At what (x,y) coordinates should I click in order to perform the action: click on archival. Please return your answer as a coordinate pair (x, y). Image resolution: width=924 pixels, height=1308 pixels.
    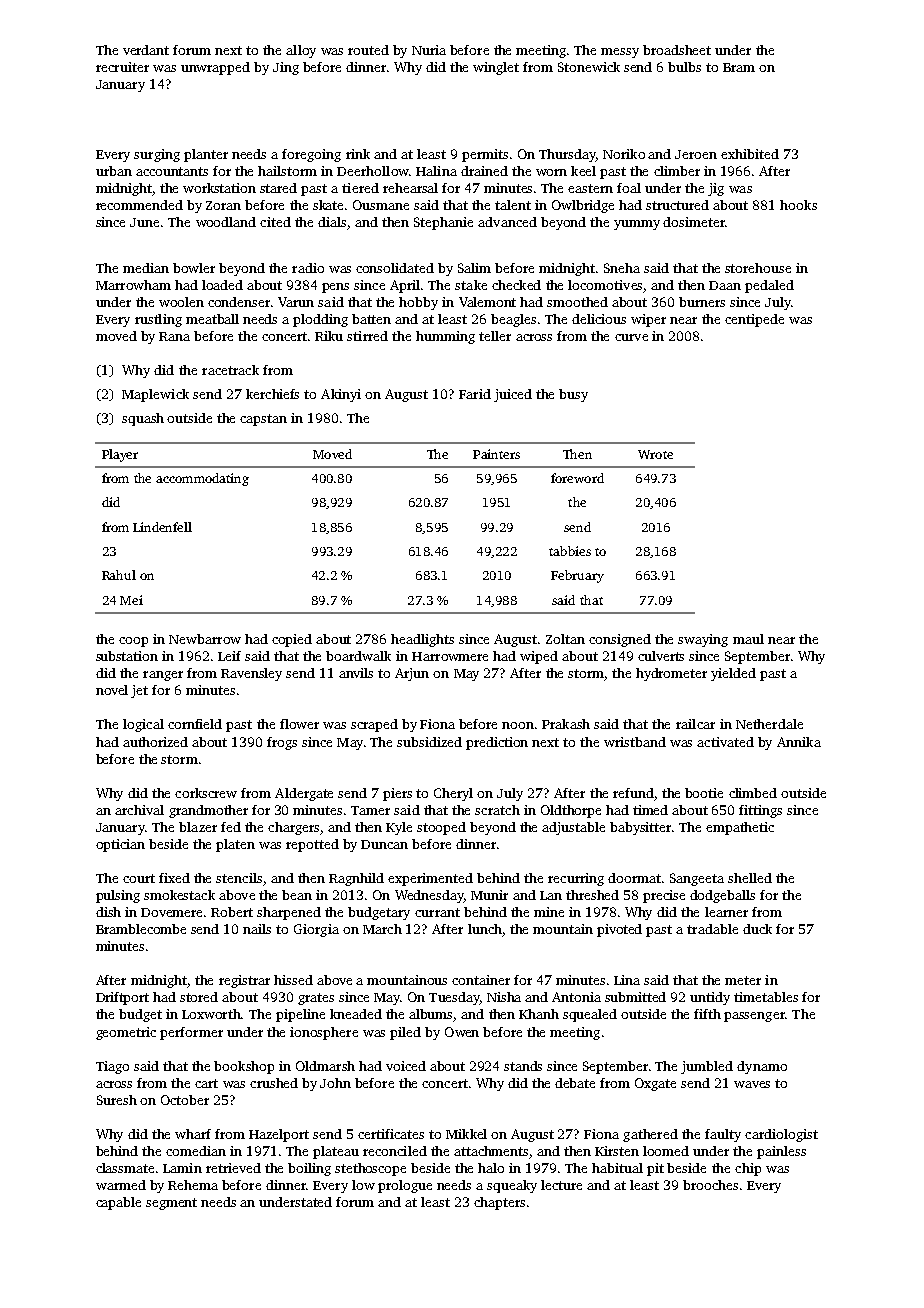
    Looking at the image, I should click on (139, 810).
